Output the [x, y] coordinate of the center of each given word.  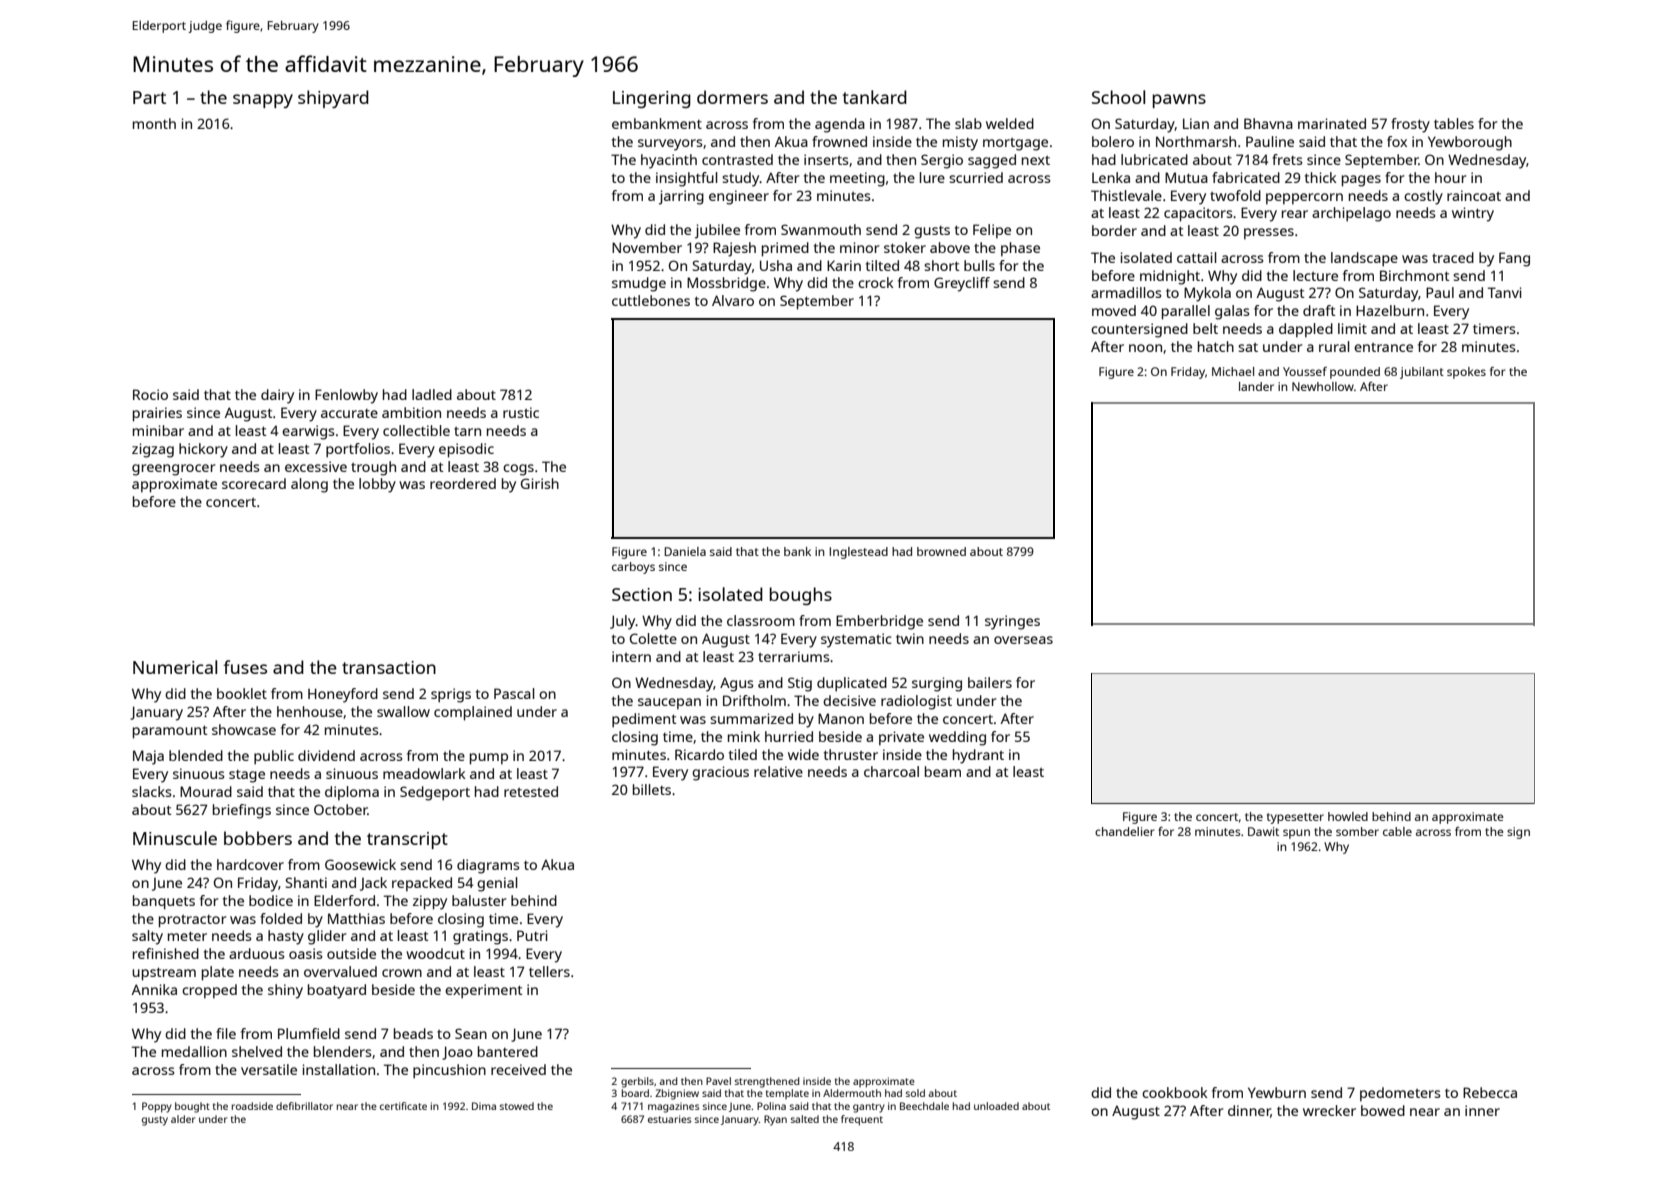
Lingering [652, 99]
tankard [874, 97]
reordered [463, 483]
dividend [326, 755]
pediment [644, 720]
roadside [252, 1106]
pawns [1179, 101]
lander [1256, 386]
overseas [1023, 640]
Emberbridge [879, 622]
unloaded [996, 1106]
